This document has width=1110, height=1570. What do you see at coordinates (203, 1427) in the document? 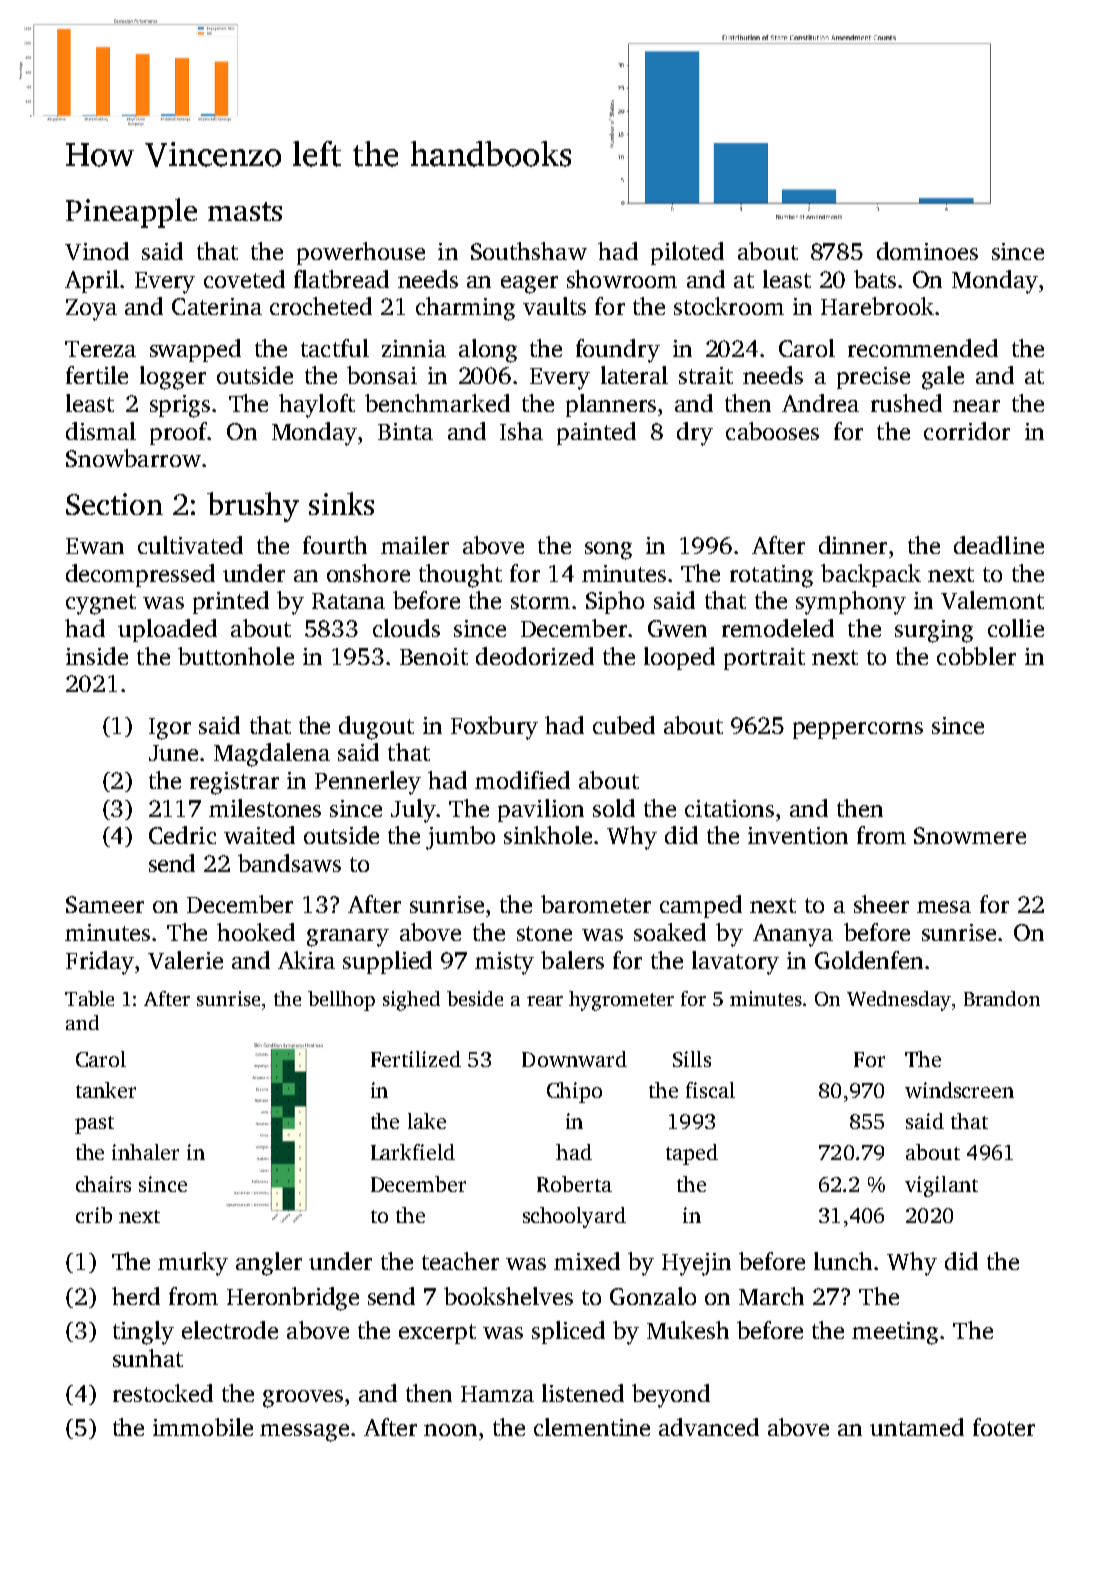
I see `immobile` at bounding box center [203, 1427].
